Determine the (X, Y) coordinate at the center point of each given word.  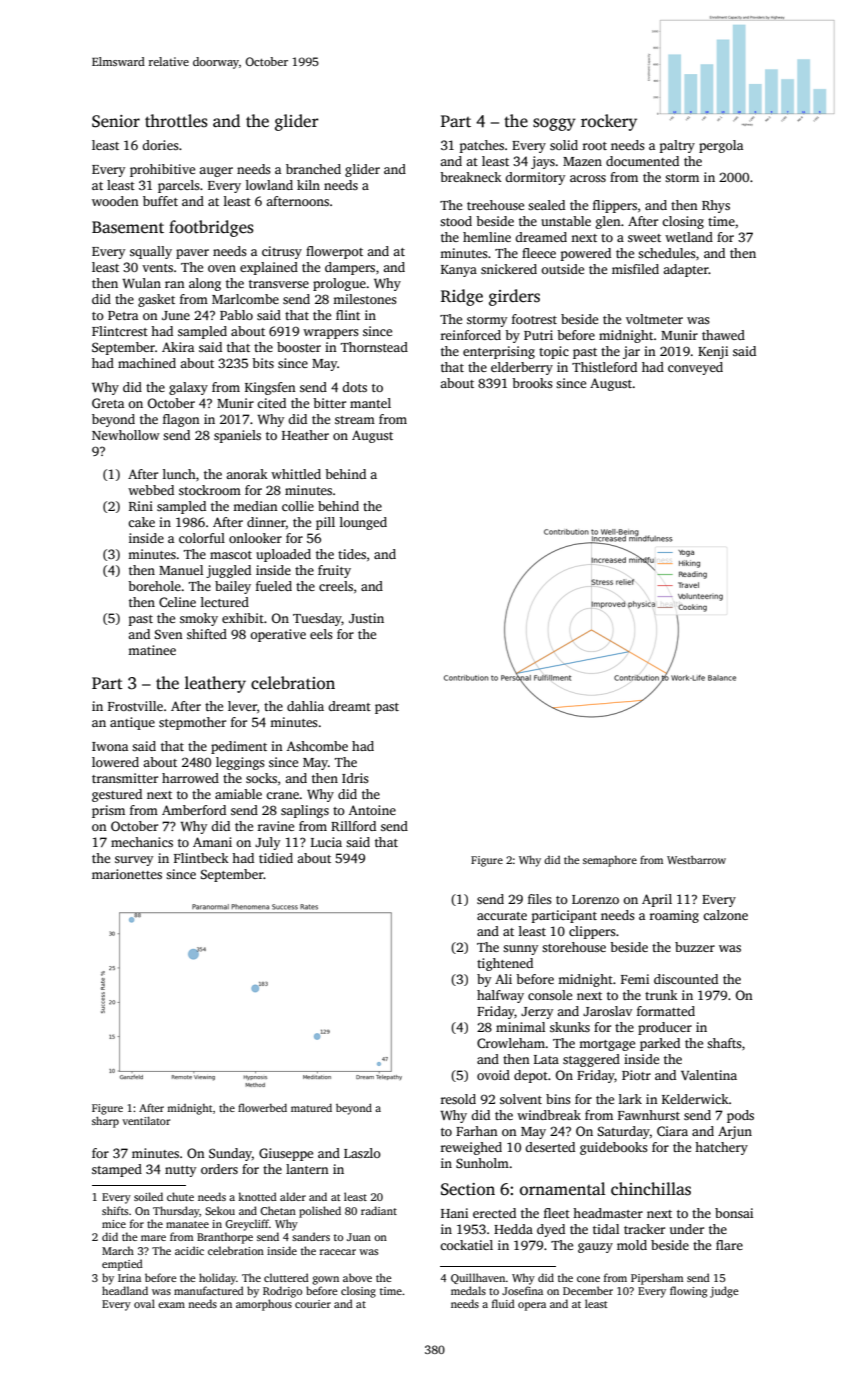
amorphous (264, 1305)
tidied (276, 858)
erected (494, 1213)
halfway (500, 996)
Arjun (735, 1132)
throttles (176, 121)
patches (482, 146)
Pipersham (657, 1279)
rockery (609, 122)
